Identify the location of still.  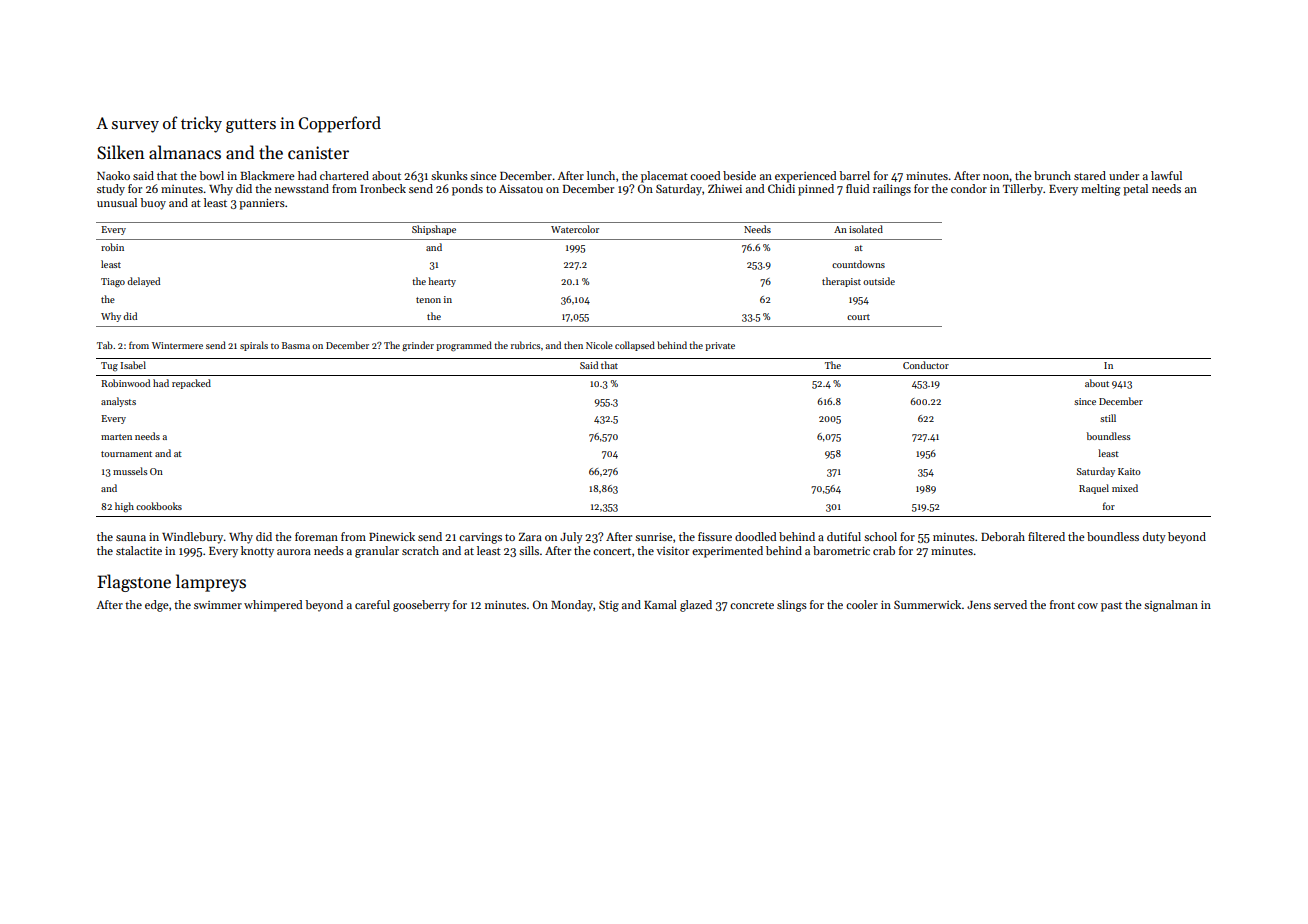
(1108, 418).
